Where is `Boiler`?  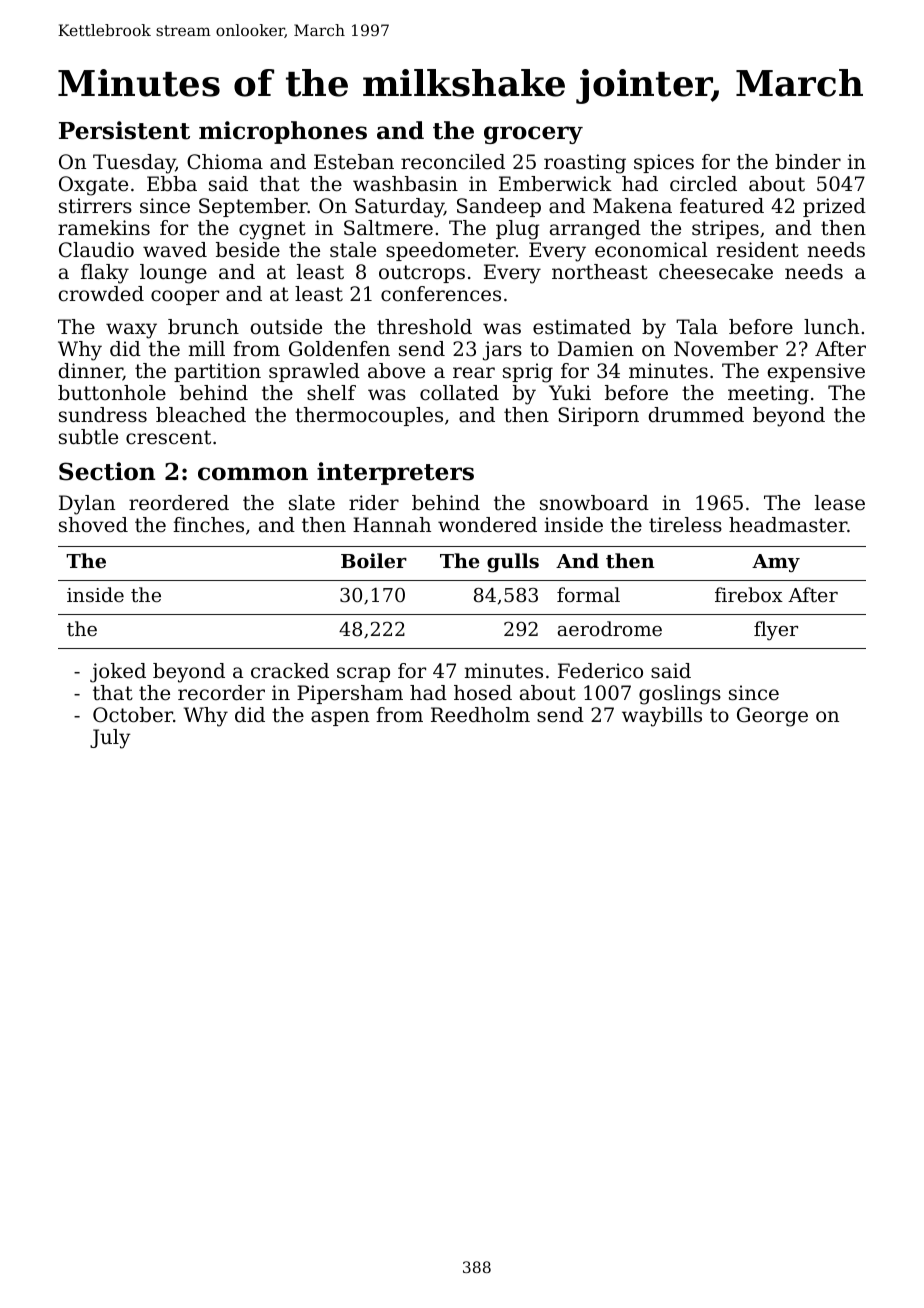
Boiler is located at coordinates (374, 560).
